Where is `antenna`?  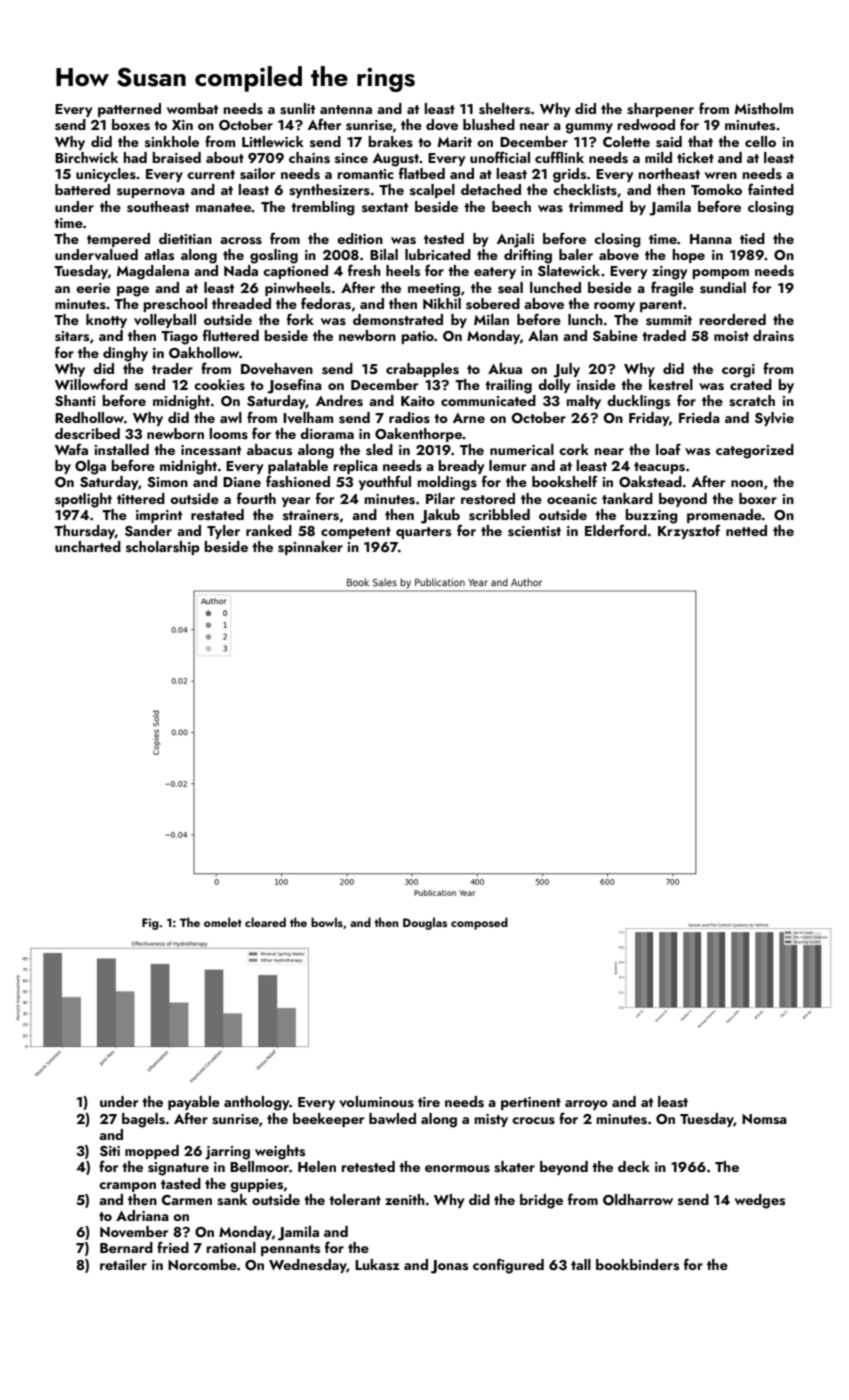
antenna is located at coordinates (346, 109).
